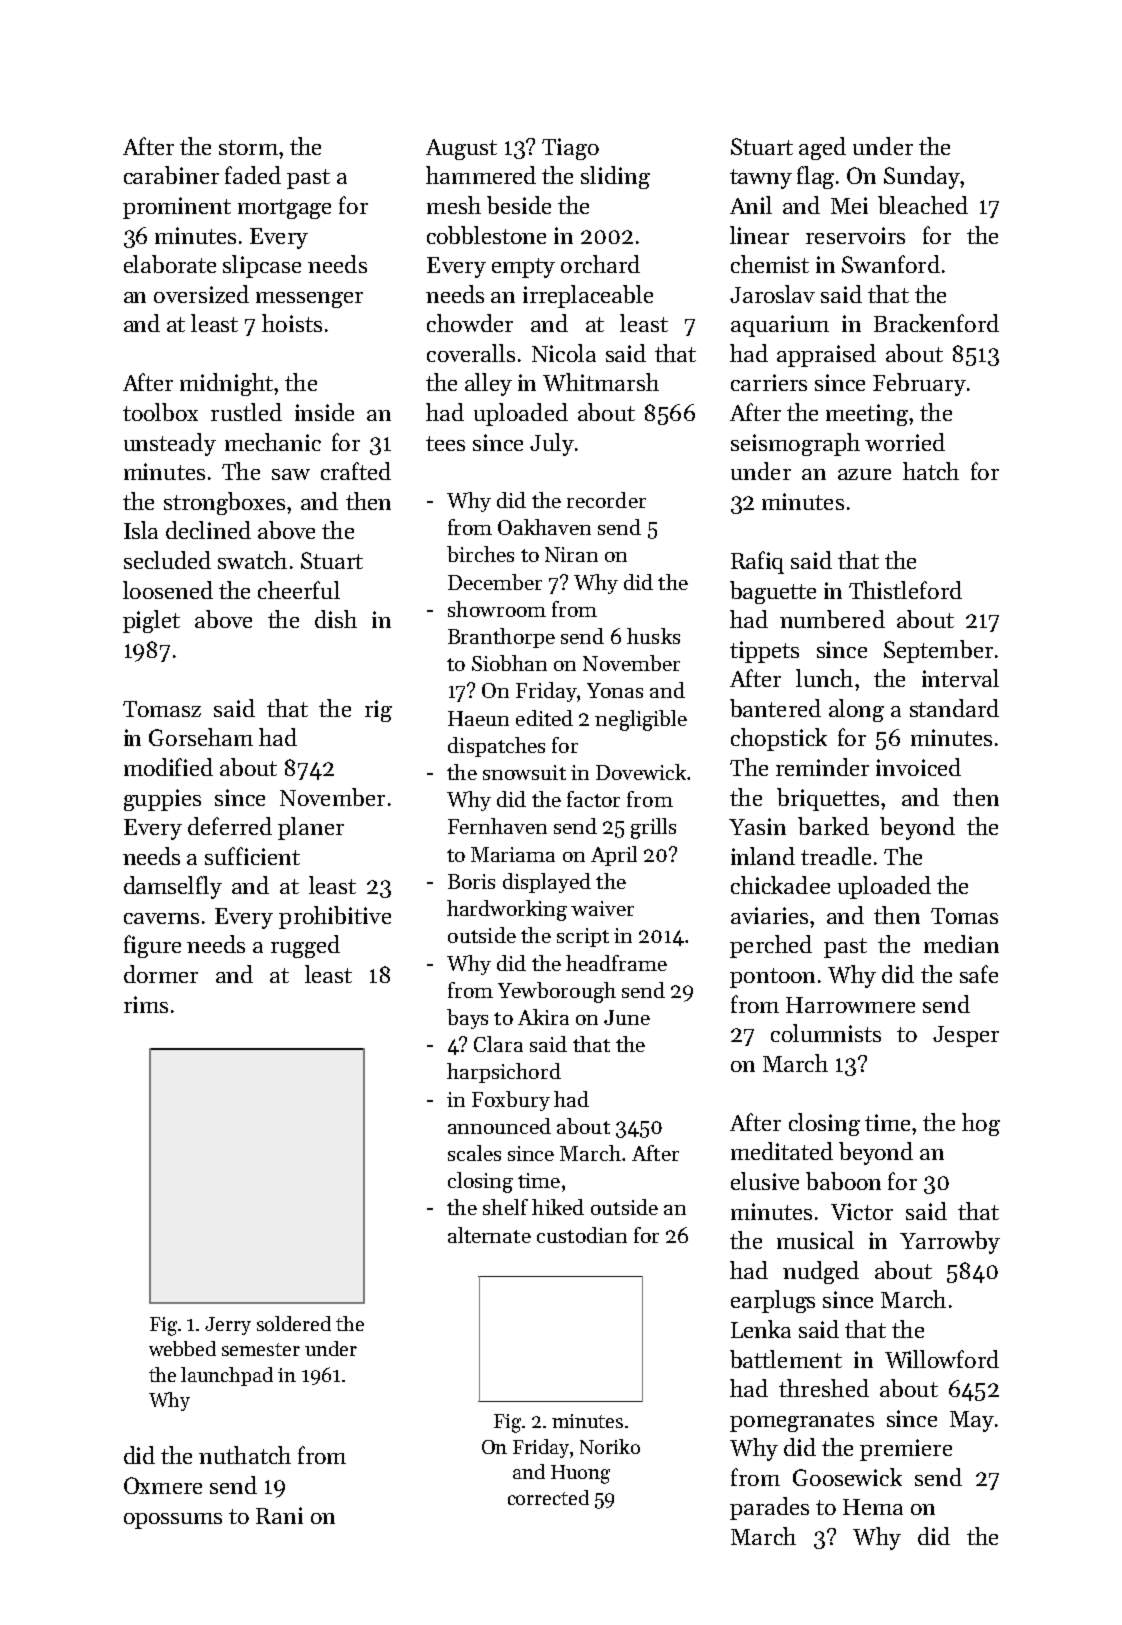 Image resolution: width=1122 pixels, height=1625 pixels. Describe the element at coordinates (173, 1521) in the document. I see `opossums` at that location.
